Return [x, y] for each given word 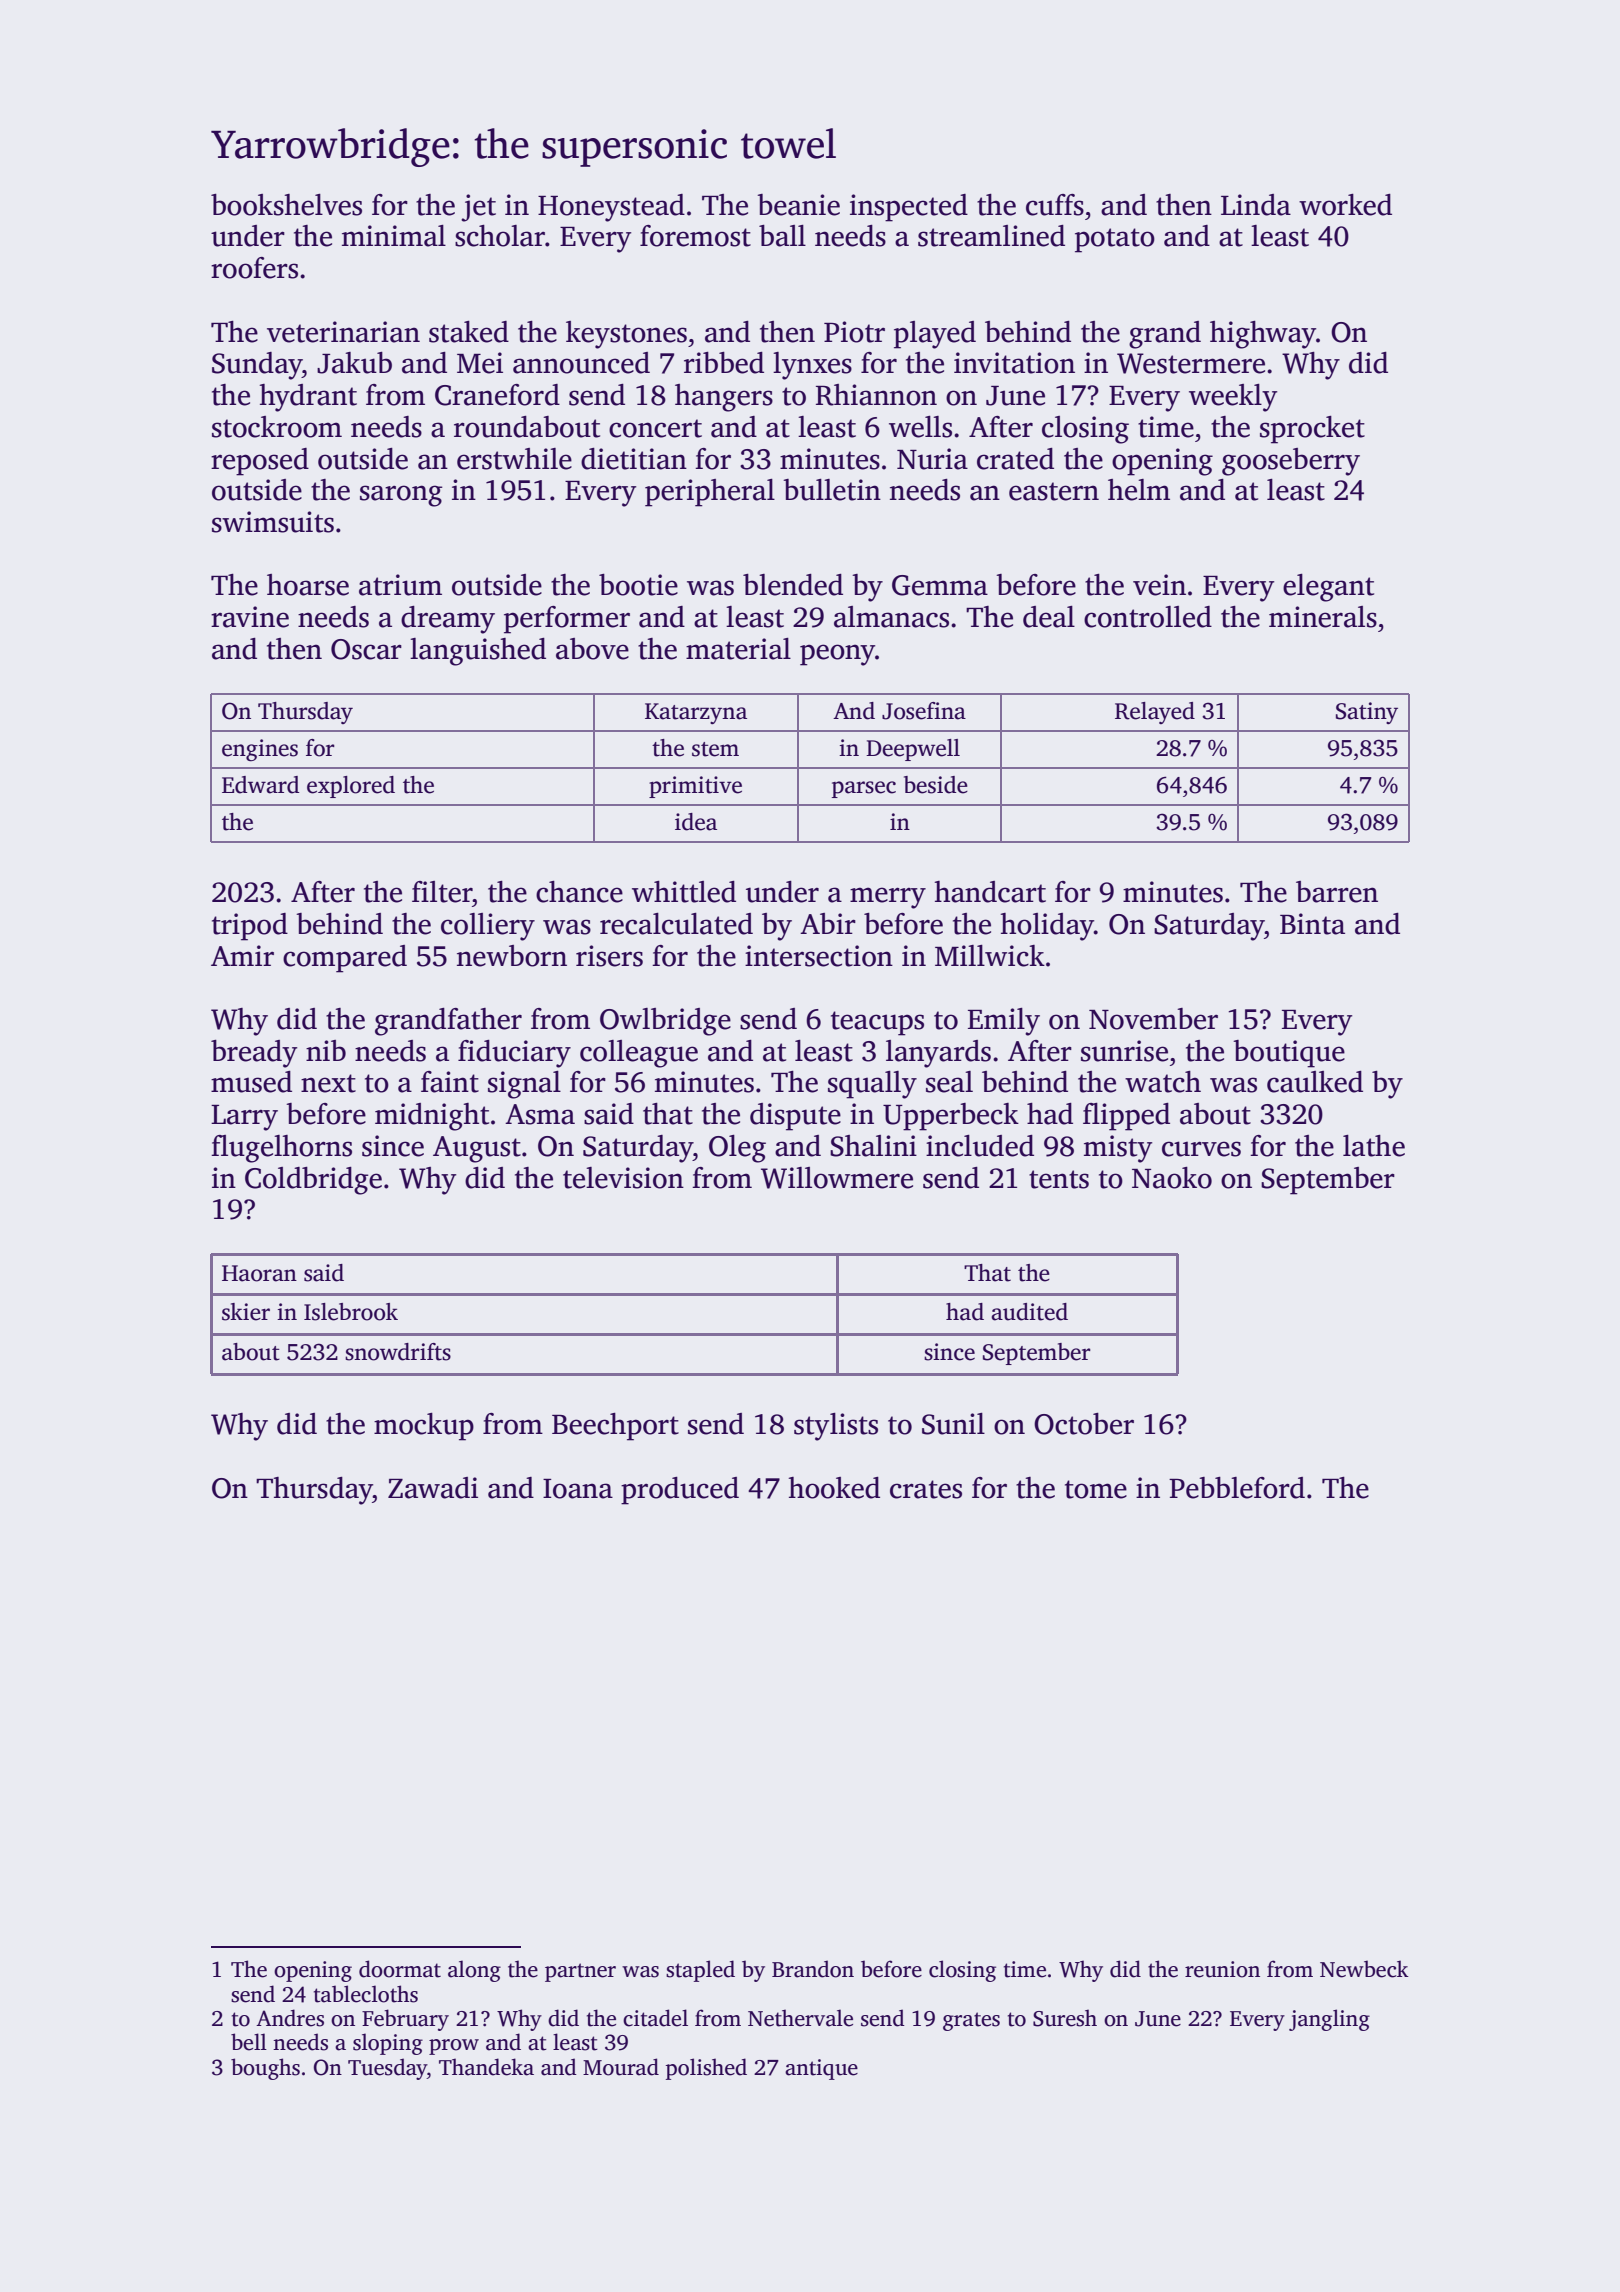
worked [1345, 205]
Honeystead [611, 208]
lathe [1374, 1146]
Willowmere [837, 1178]
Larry [244, 1118]
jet [478, 208]
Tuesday [387, 2069]
